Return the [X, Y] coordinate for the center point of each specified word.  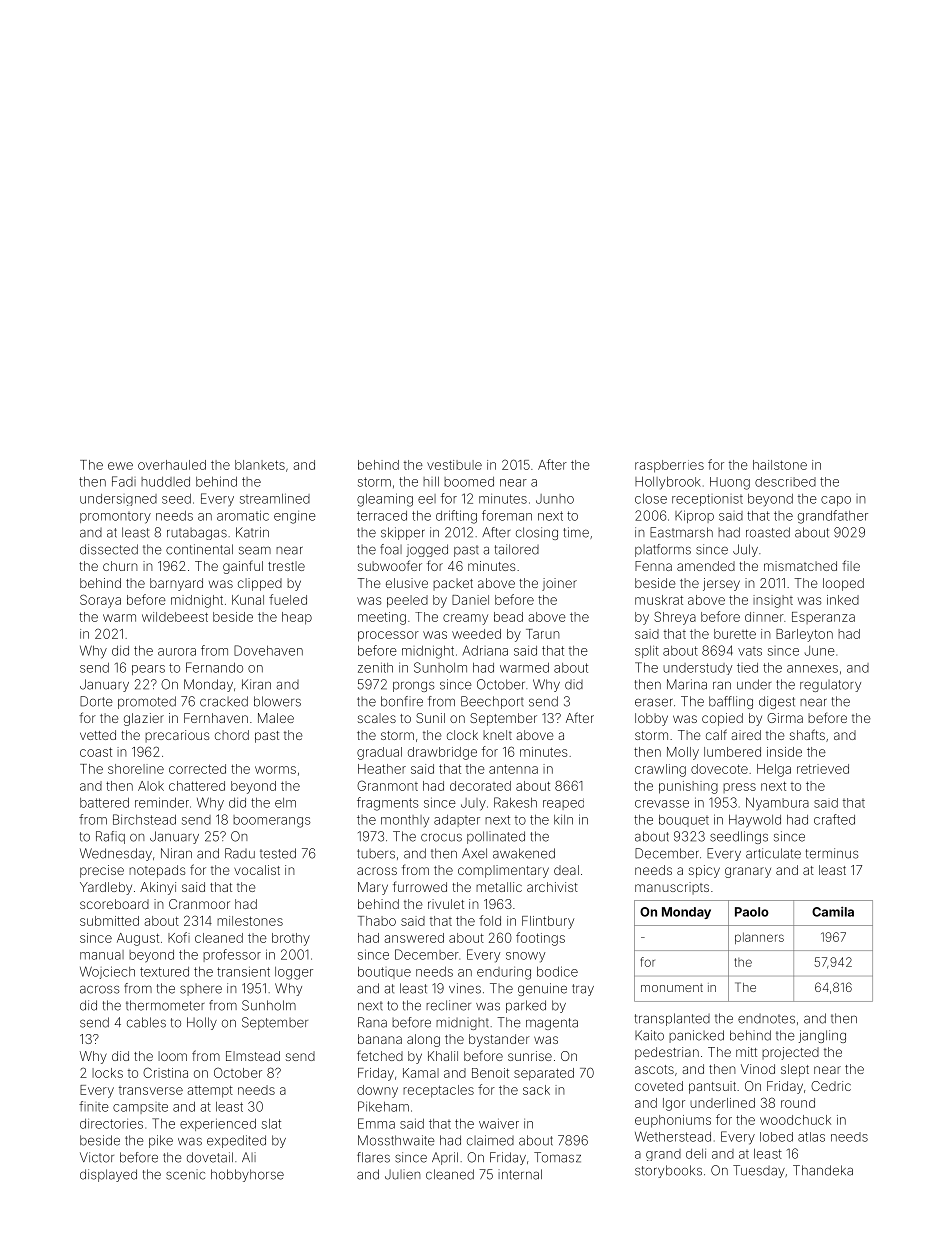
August [138, 939]
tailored [517, 549]
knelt [497, 735]
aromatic [243, 515]
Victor [97, 1157]
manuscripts [672, 888]
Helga [774, 770]
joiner [559, 584]
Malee [276, 718]
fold [490, 920]
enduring [504, 973]
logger [294, 973]
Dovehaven [268, 650]
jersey [721, 584]
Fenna [653, 566]
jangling [822, 1036]
